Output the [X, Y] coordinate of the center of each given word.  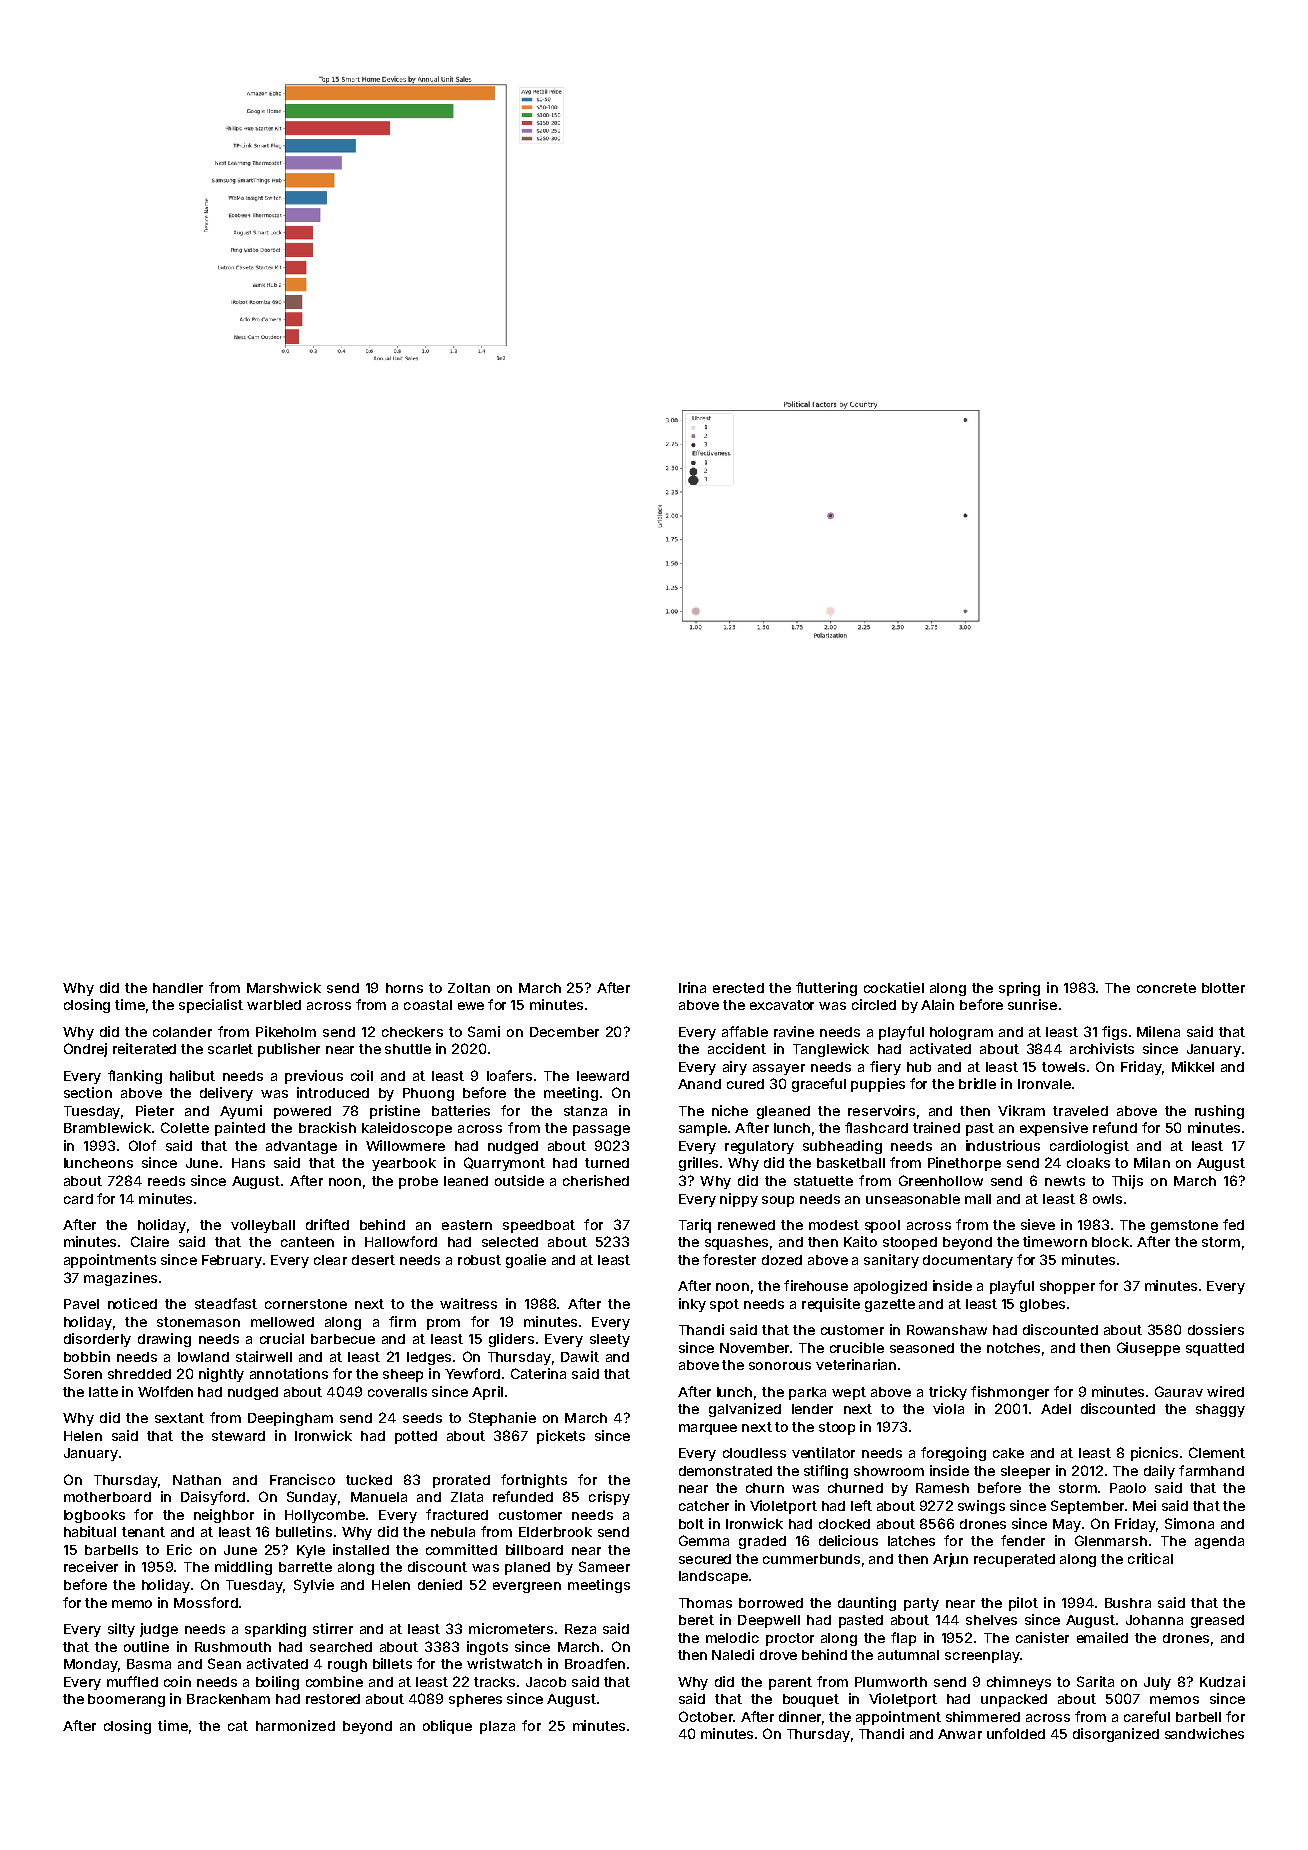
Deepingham [290, 1419]
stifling [826, 1472]
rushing [1219, 1112]
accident [737, 1048]
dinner [800, 1716]
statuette [823, 1181]
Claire [150, 1241]
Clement [1217, 1452]
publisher [289, 1050]
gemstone [1184, 1226]
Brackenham [228, 1699]
